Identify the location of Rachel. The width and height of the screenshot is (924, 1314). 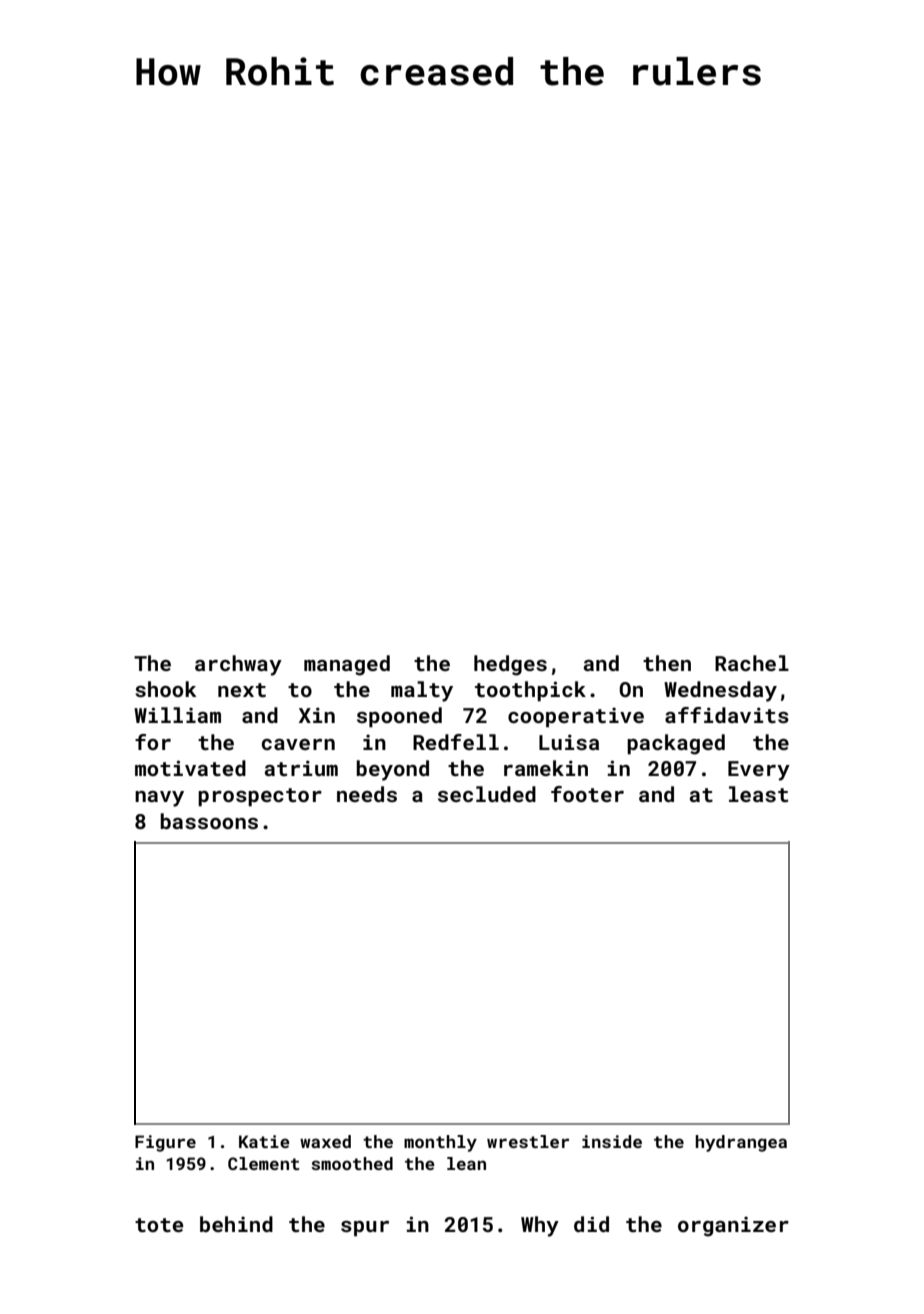
(752, 663).
